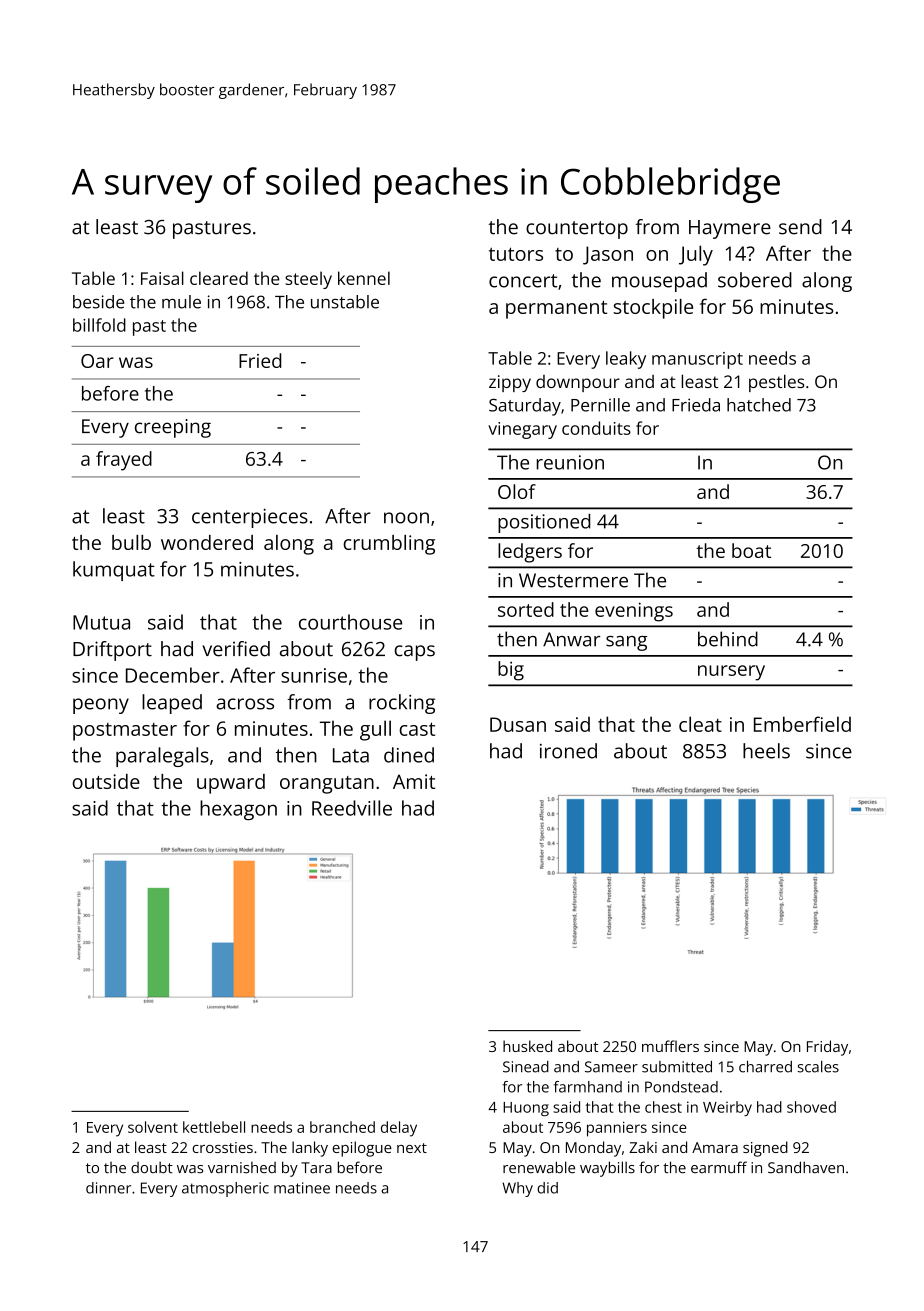 The width and height of the screenshot is (924, 1311). I want to click on farmhand, so click(588, 1087).
